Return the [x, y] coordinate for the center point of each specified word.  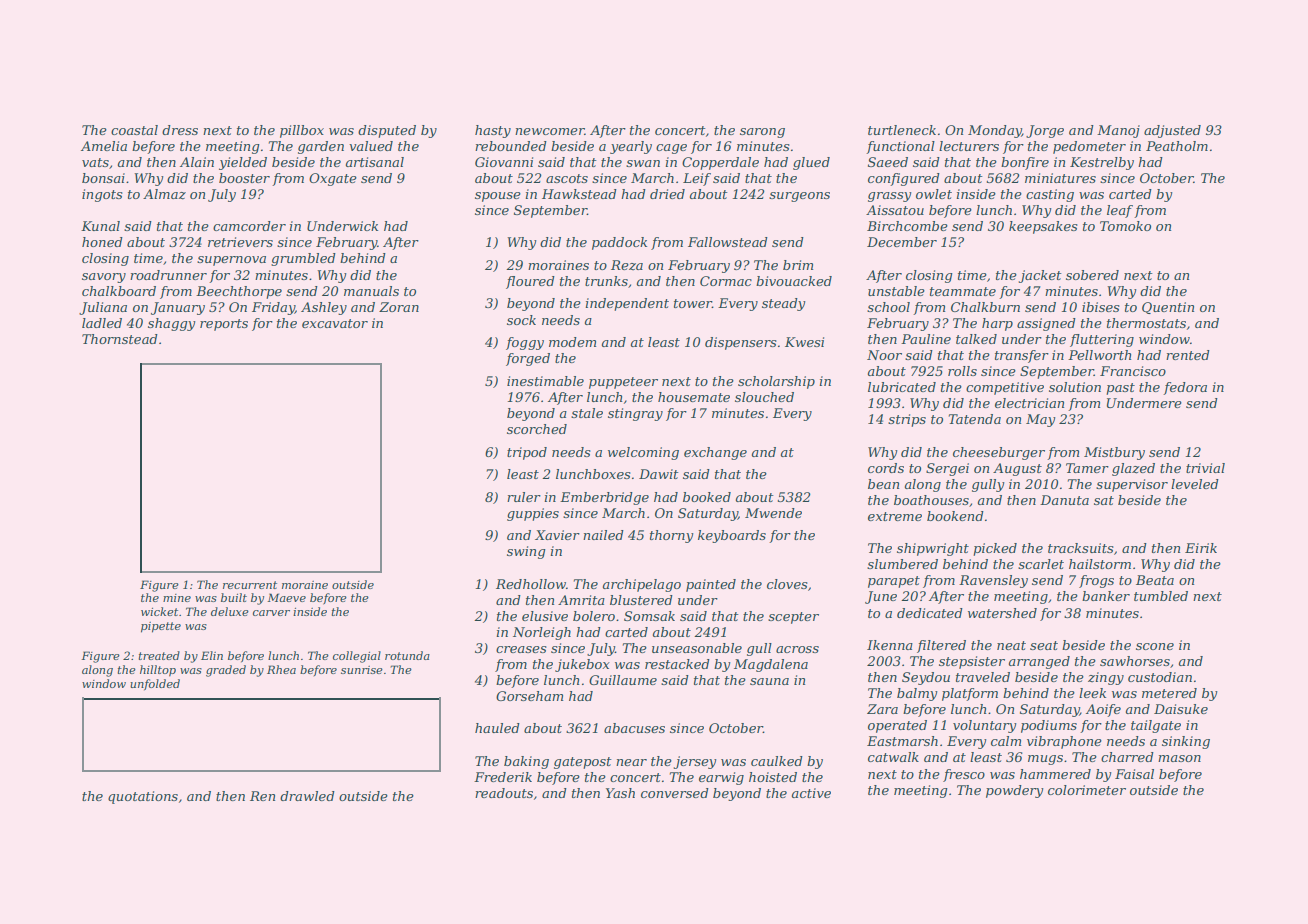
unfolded [155, 685]
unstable [896, 291]
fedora [1185, 388]
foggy [525, 343]
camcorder [249, 226]
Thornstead [120, 339]
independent [627, 304]
